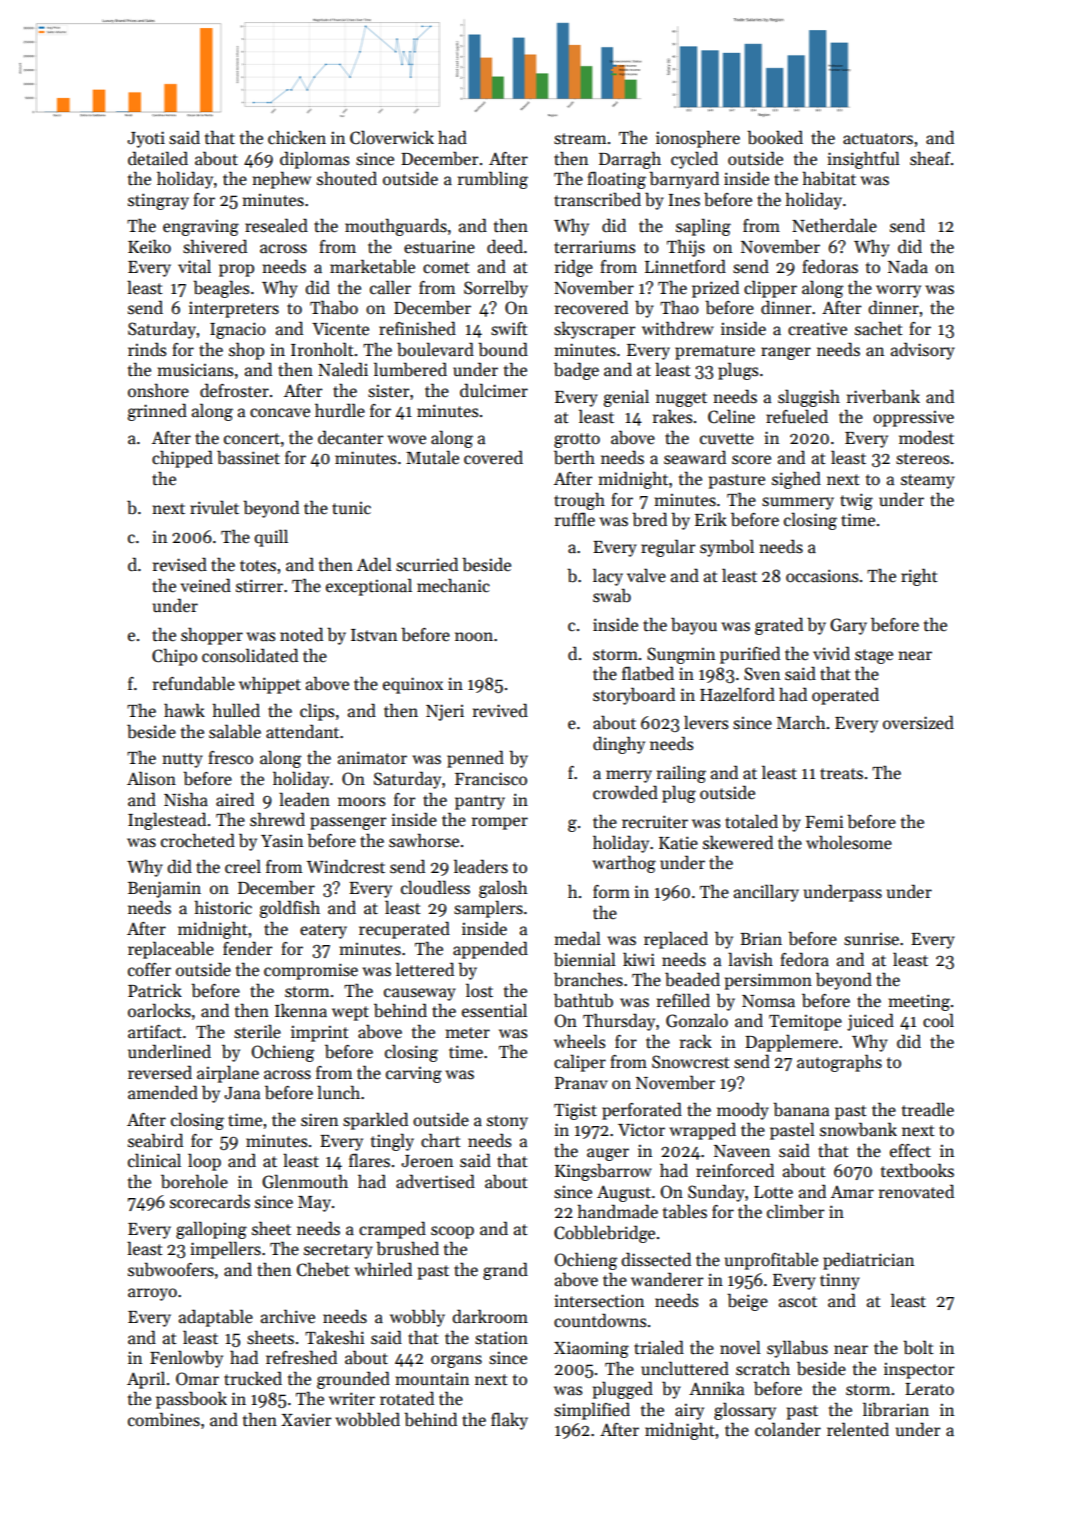 This document has width=1082, height=1530. Describe the element at coordinates (280, 413) in the document. I see `concave` at that location.
